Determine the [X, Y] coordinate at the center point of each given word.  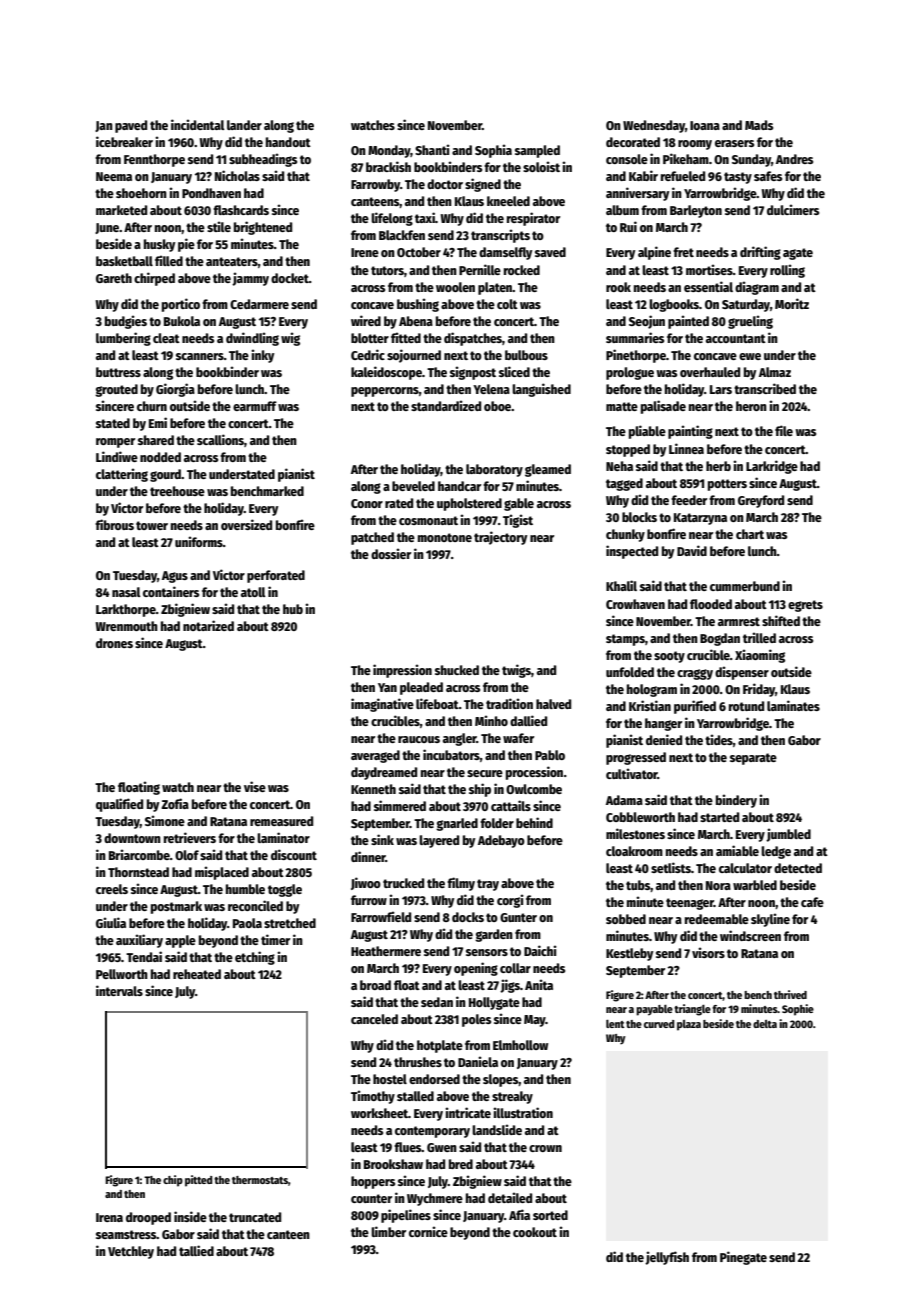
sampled [537, 151]
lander [244, 125]
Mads [759, 125]
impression [402, 671]
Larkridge [772, 467]
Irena [109, 1217]
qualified [119, 805]
